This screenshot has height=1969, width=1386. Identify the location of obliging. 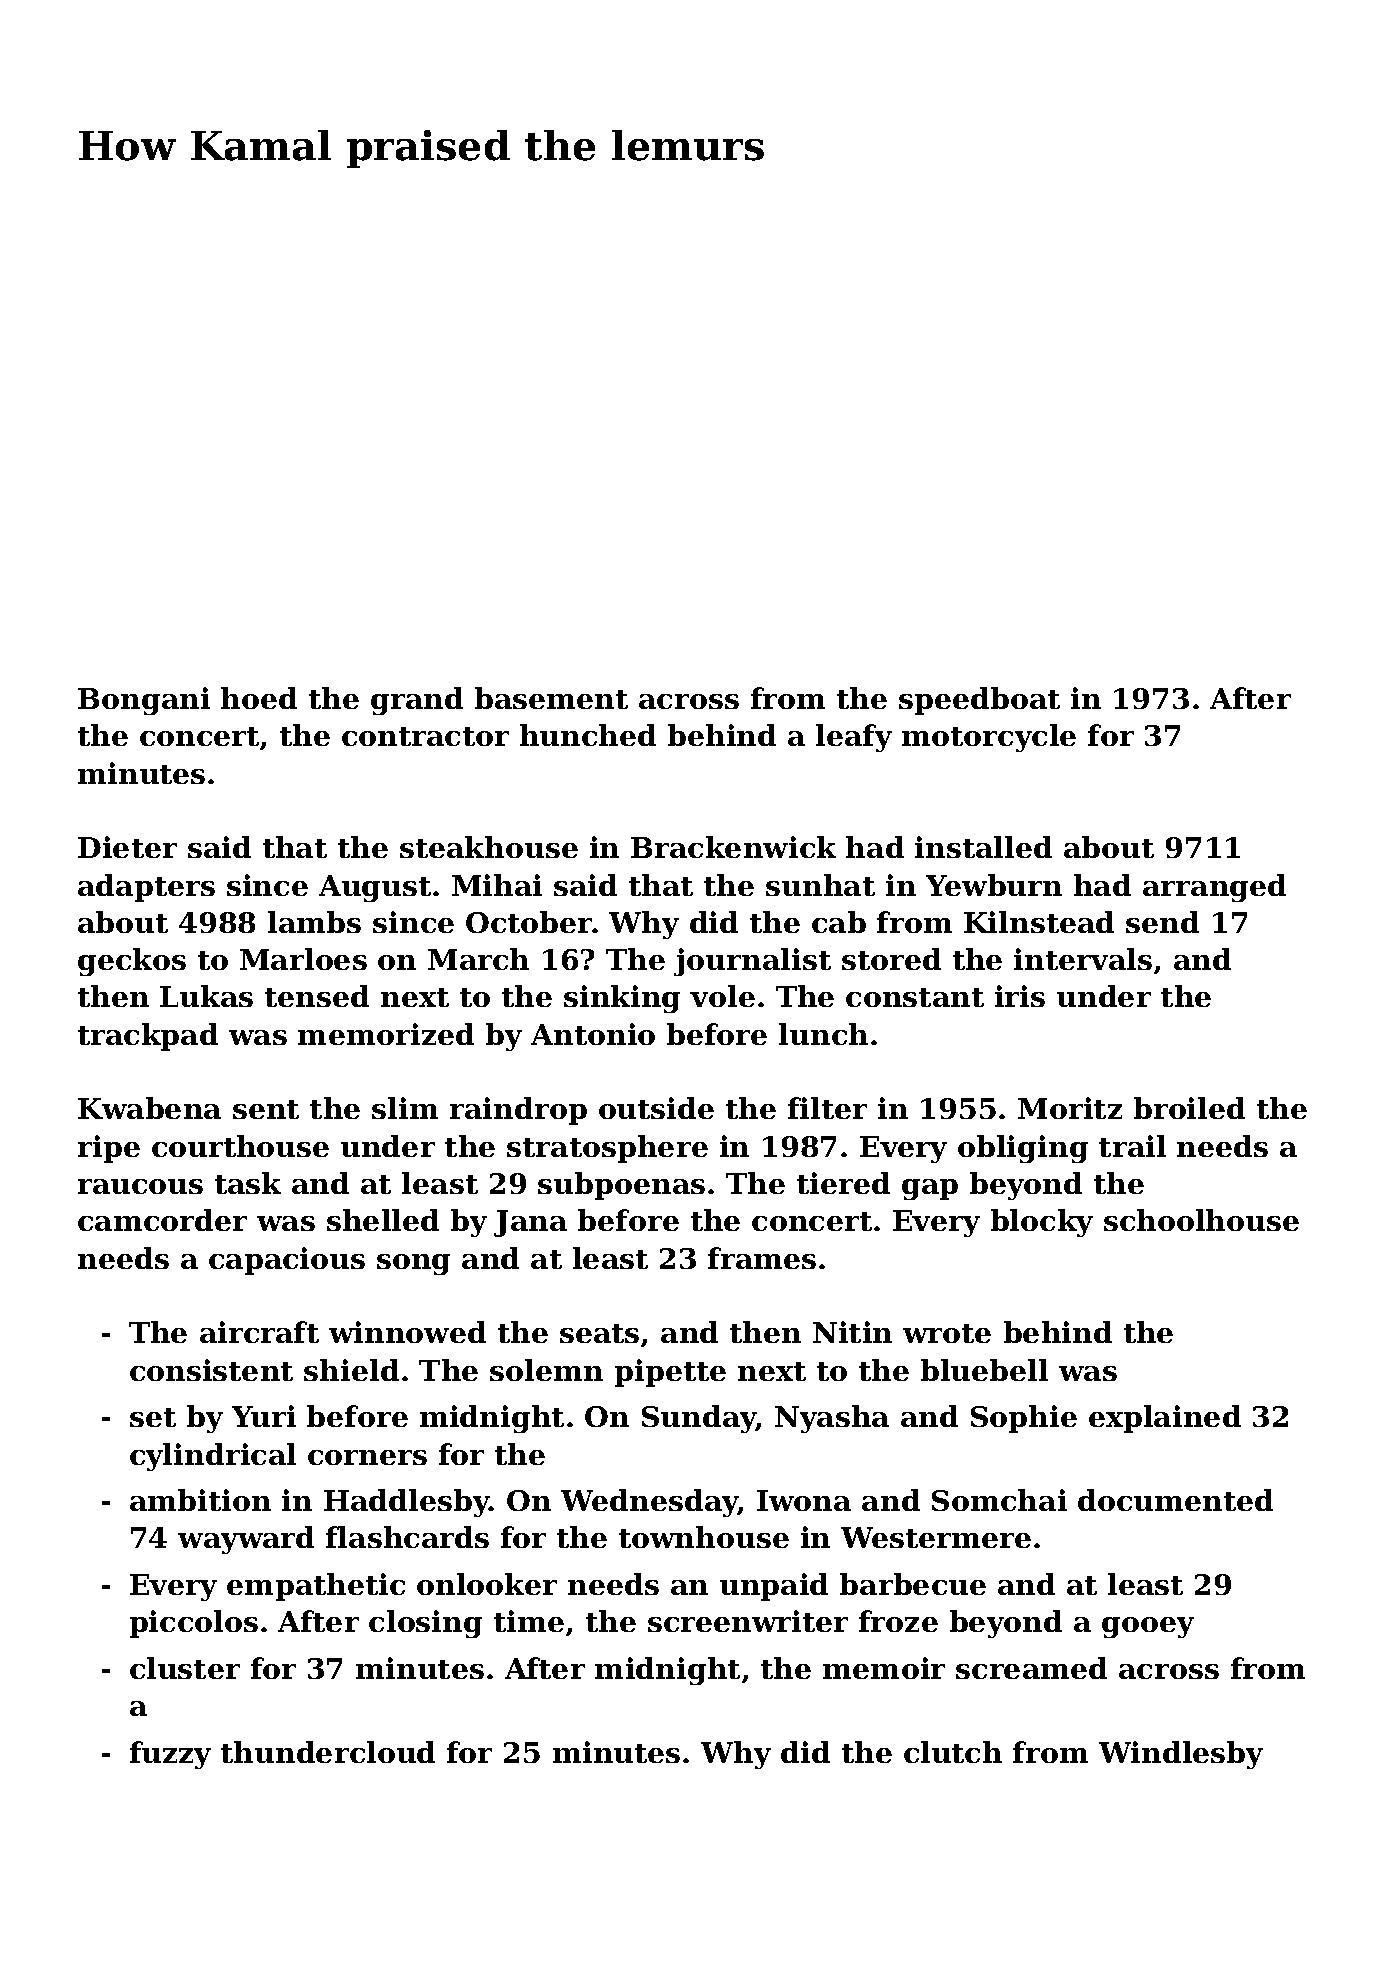
(1023, 1149).
